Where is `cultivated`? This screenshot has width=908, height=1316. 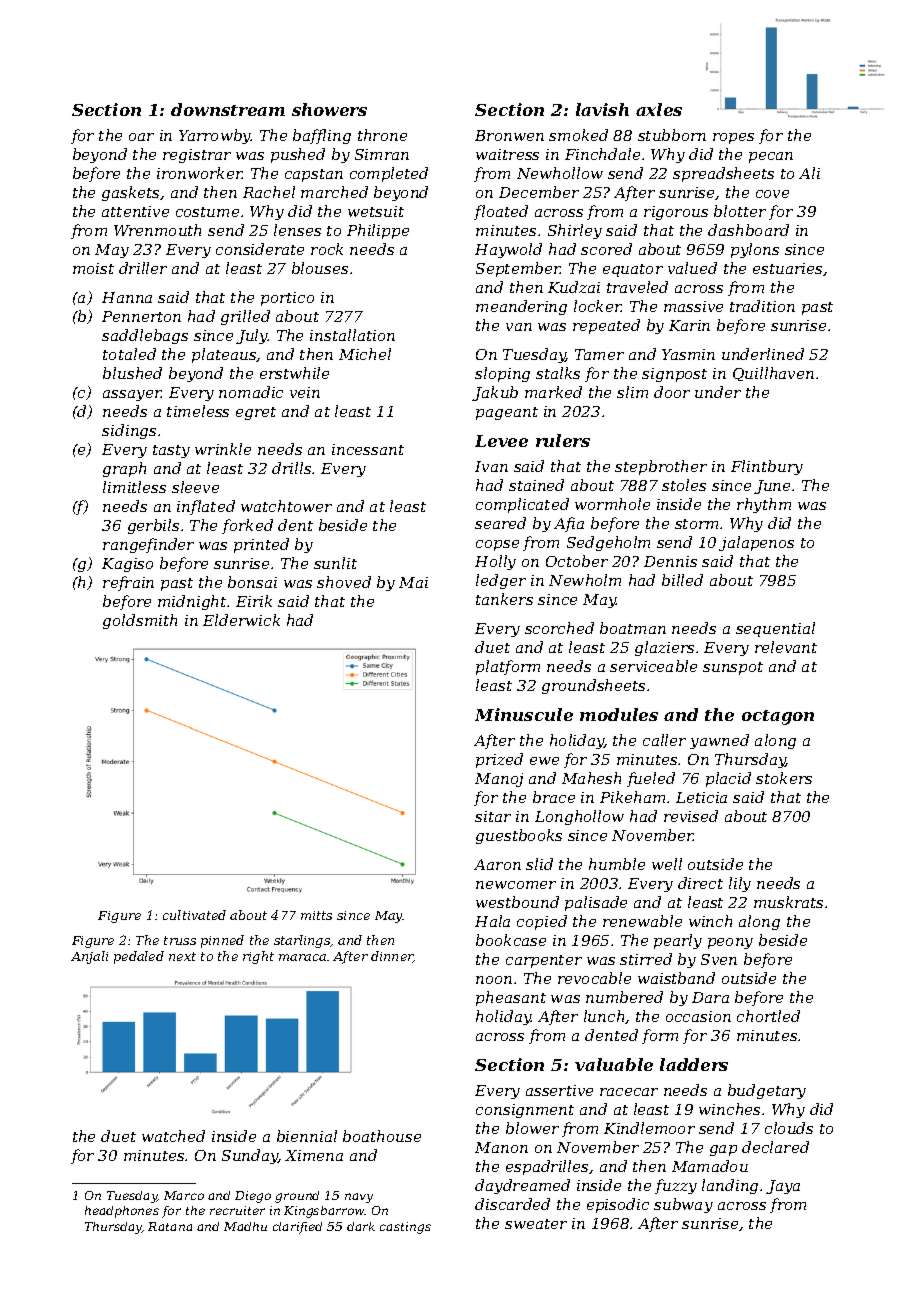 cultivated is located at coordinates (194, 915).
